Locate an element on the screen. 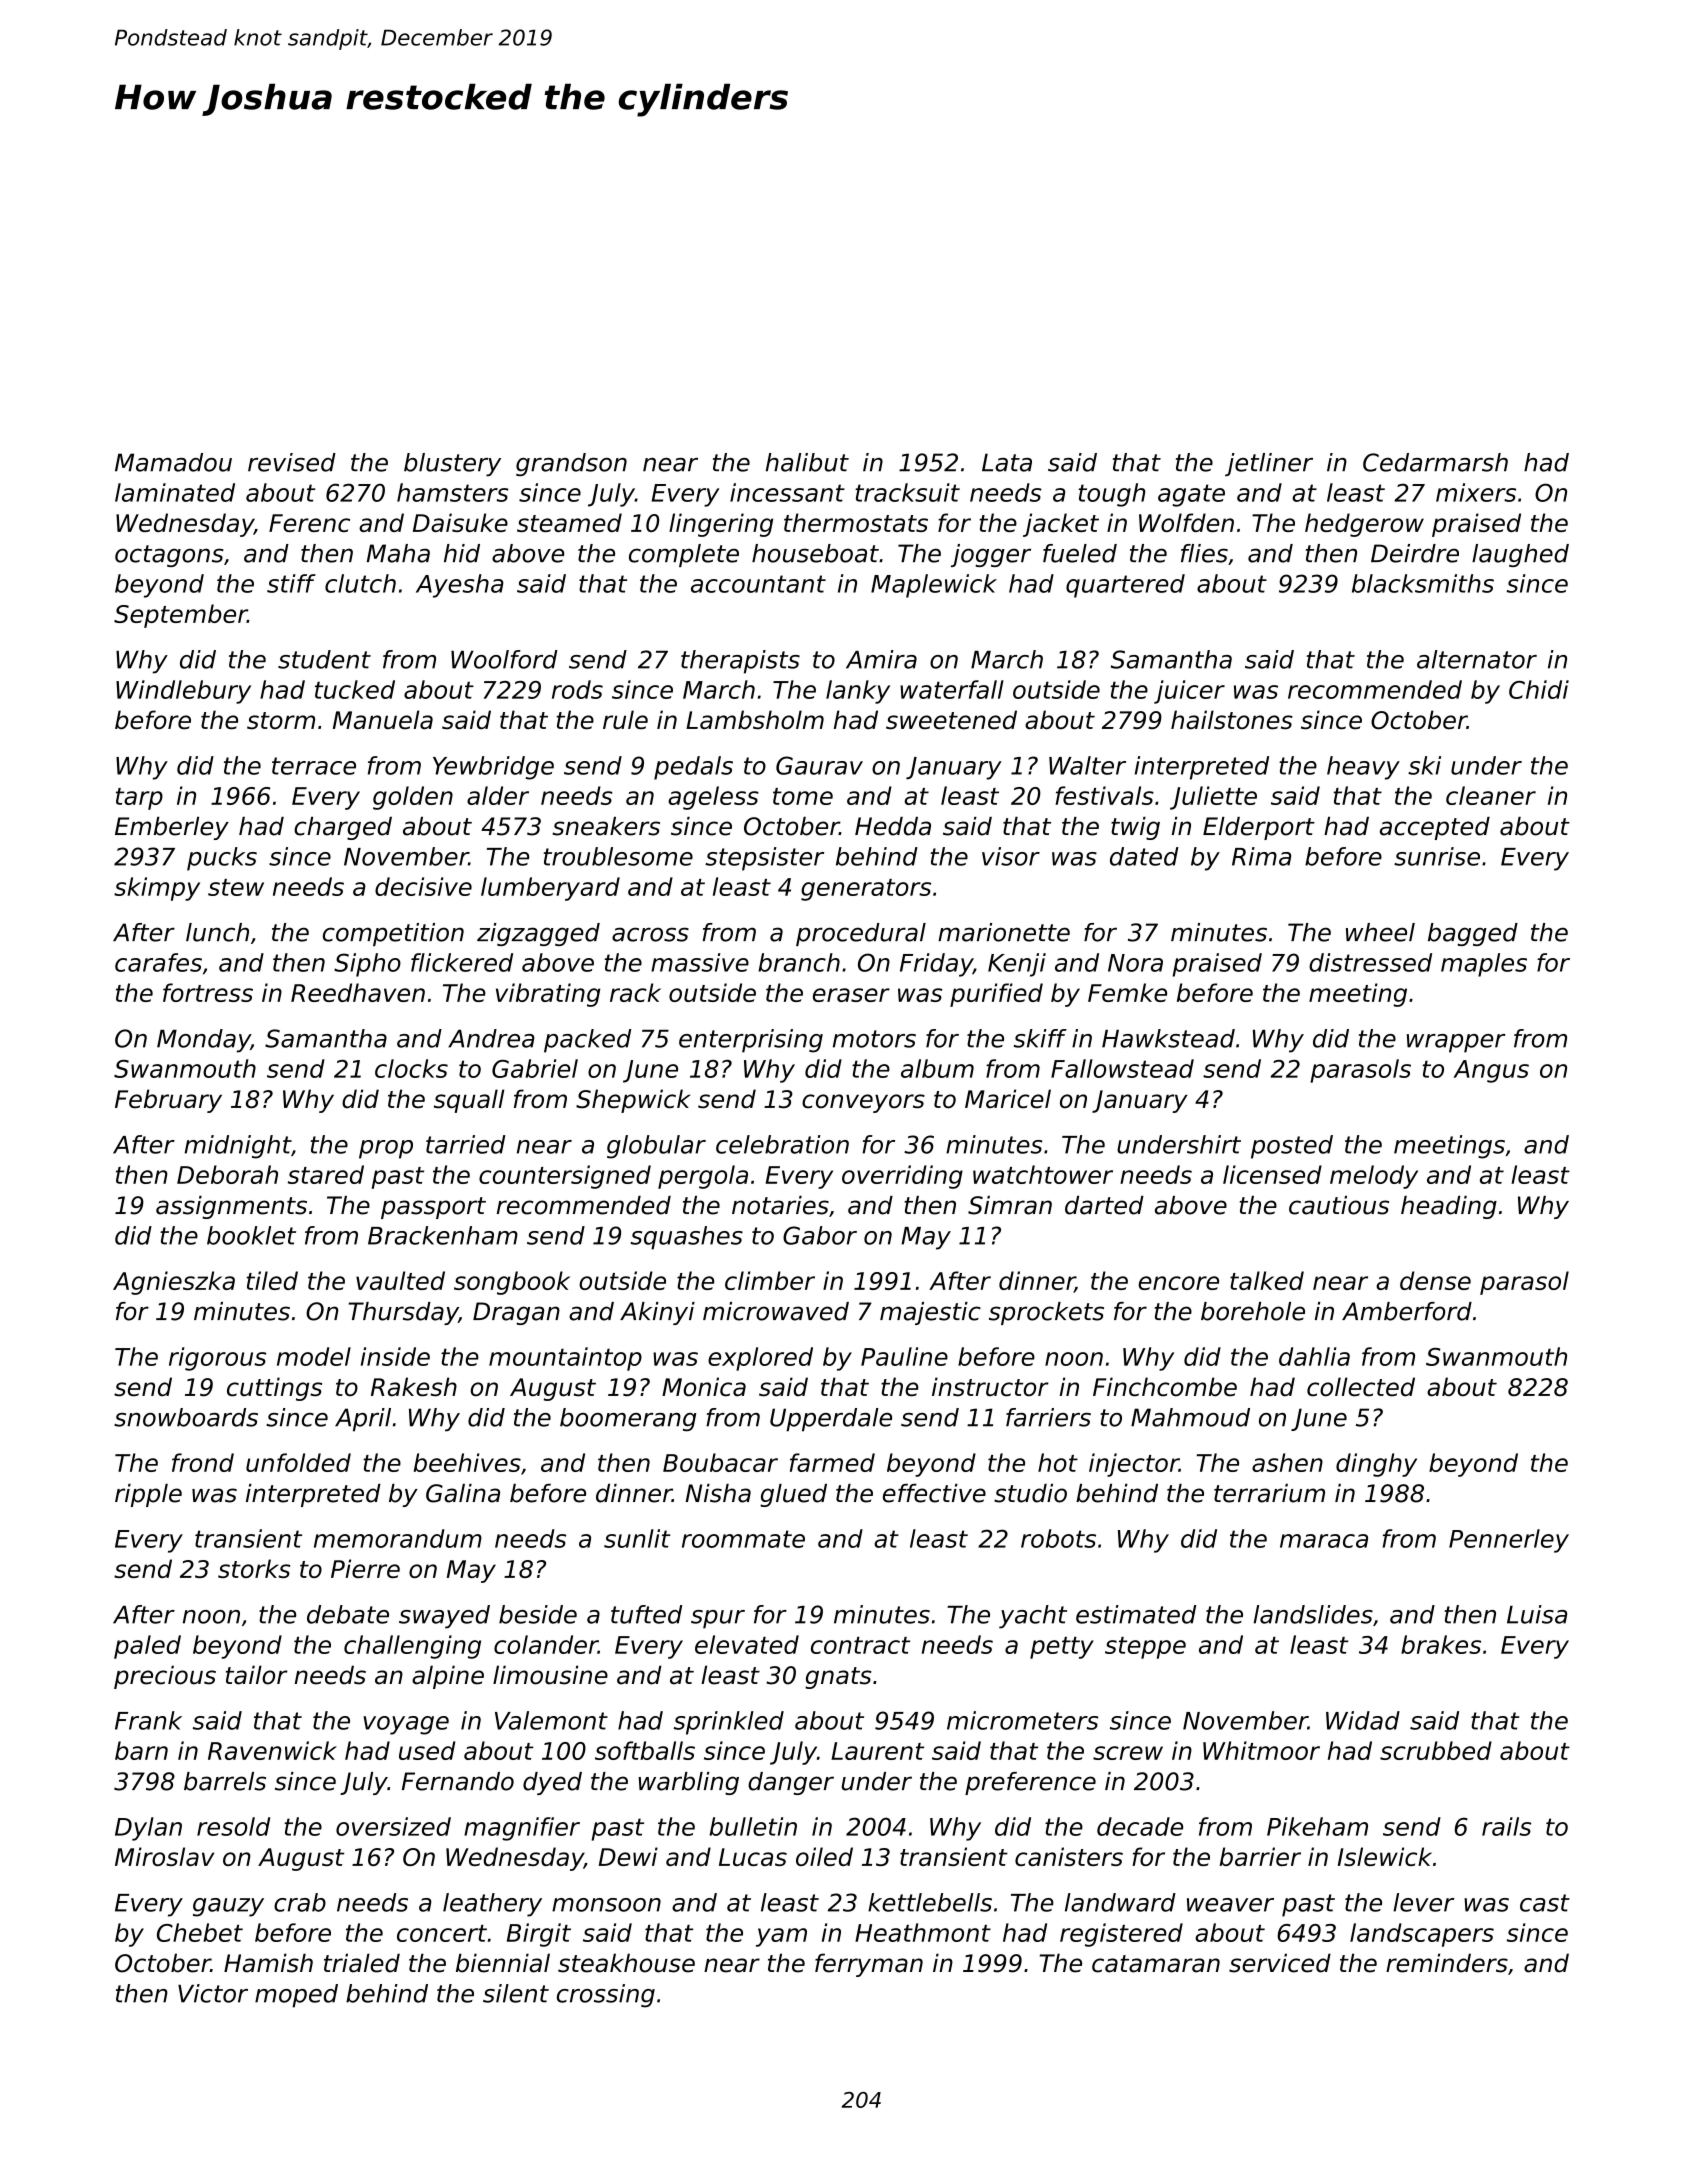  storm is located at coordinates (281, 721).
